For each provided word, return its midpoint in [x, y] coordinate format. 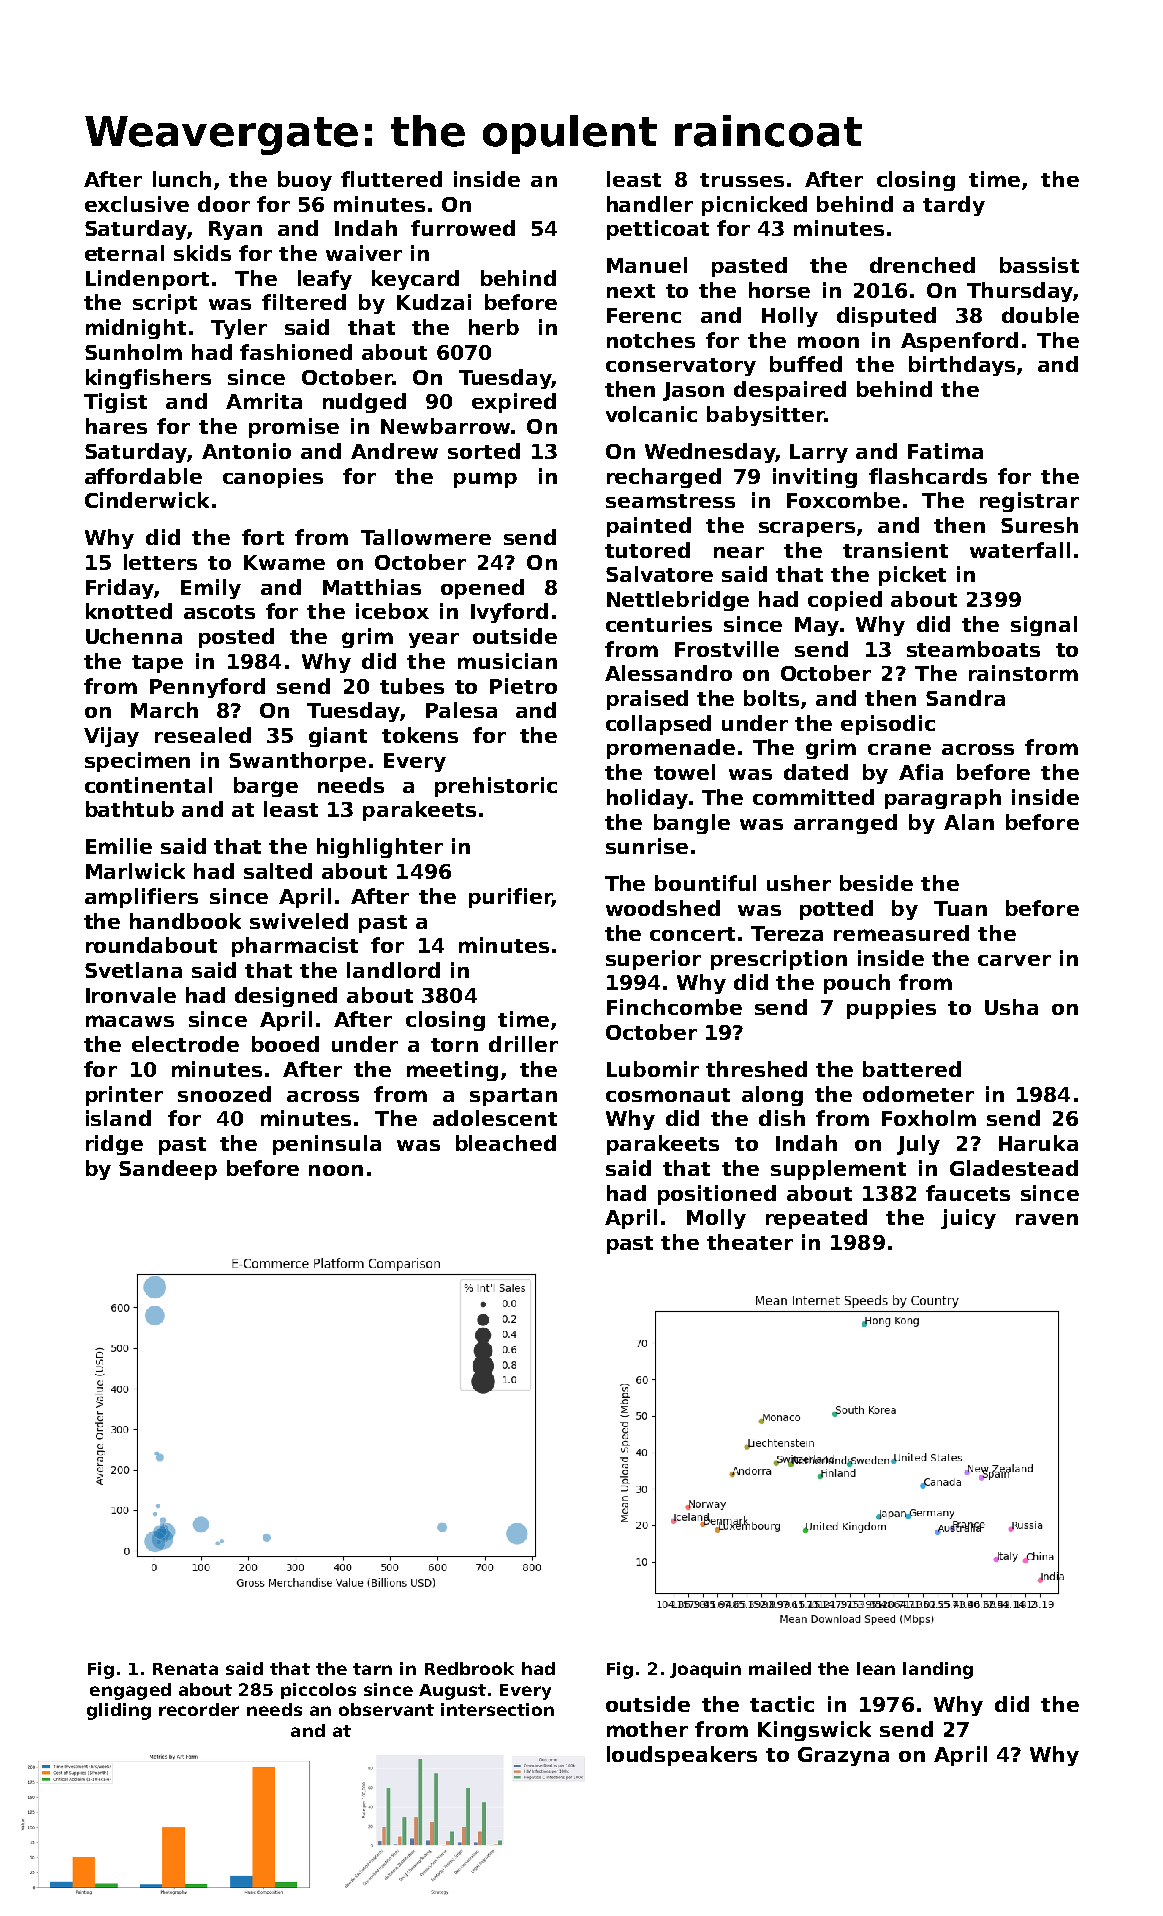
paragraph [943, 799]
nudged [364, 403]
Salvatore [659, 574]
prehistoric [496, 787]
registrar [1029, 502]
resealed [203, 735]
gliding [119, 1711]
